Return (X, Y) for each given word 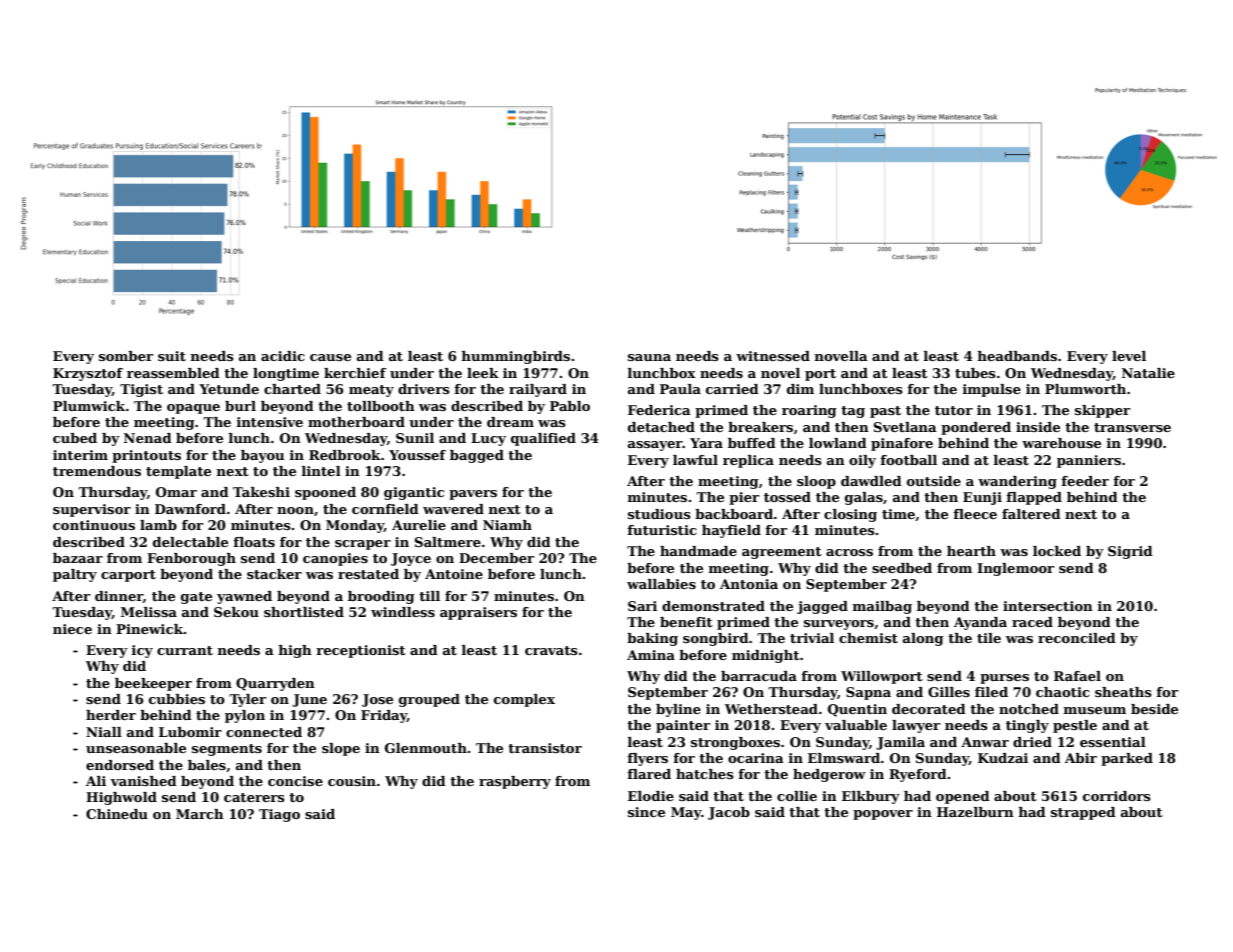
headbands (1017, 356)
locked (1057, 551)
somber (126, 356)
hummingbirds (516, 357)
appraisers (478, 613)
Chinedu (117, 814)
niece (72, 629)
